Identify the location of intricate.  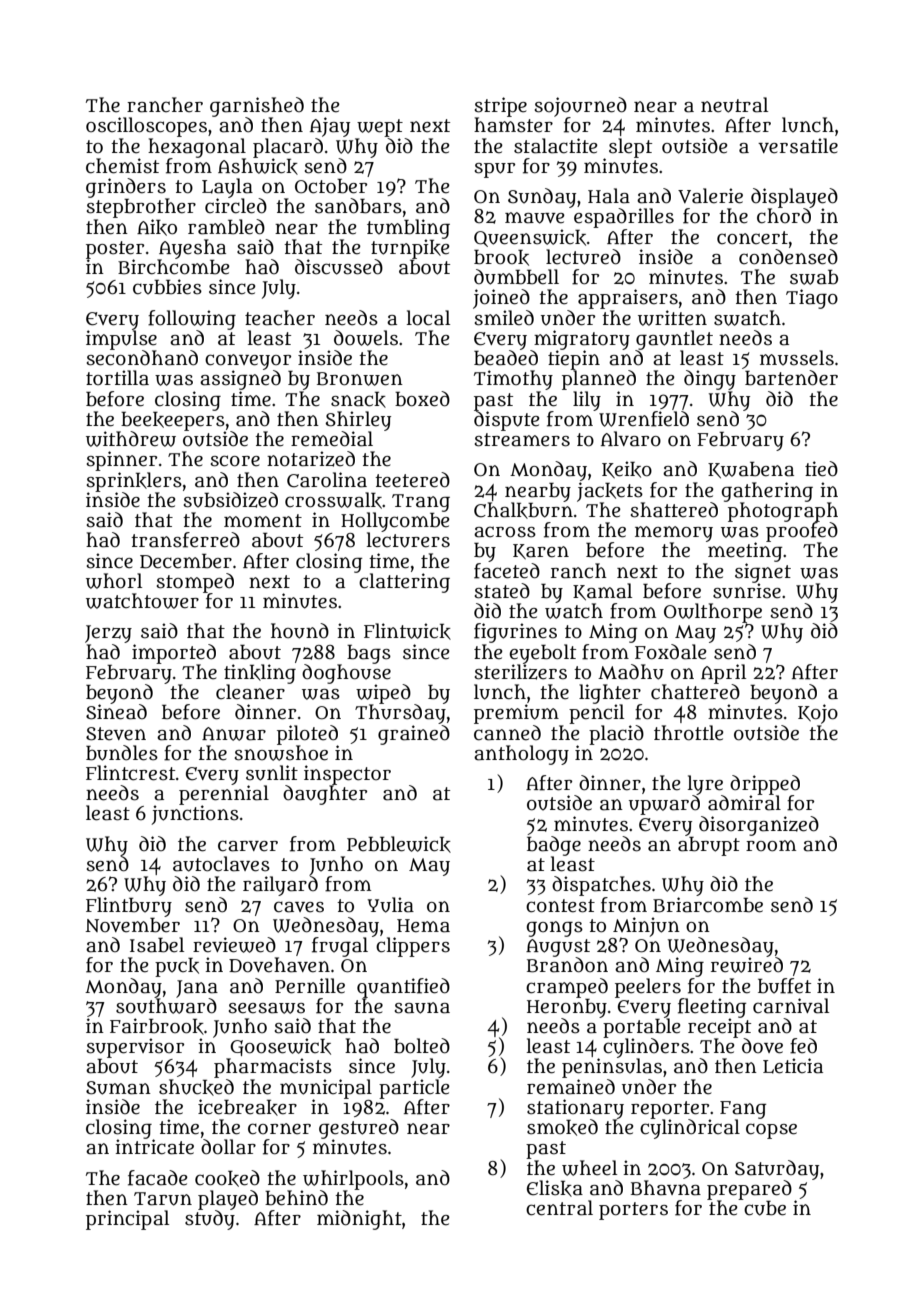
(154, 1147).
